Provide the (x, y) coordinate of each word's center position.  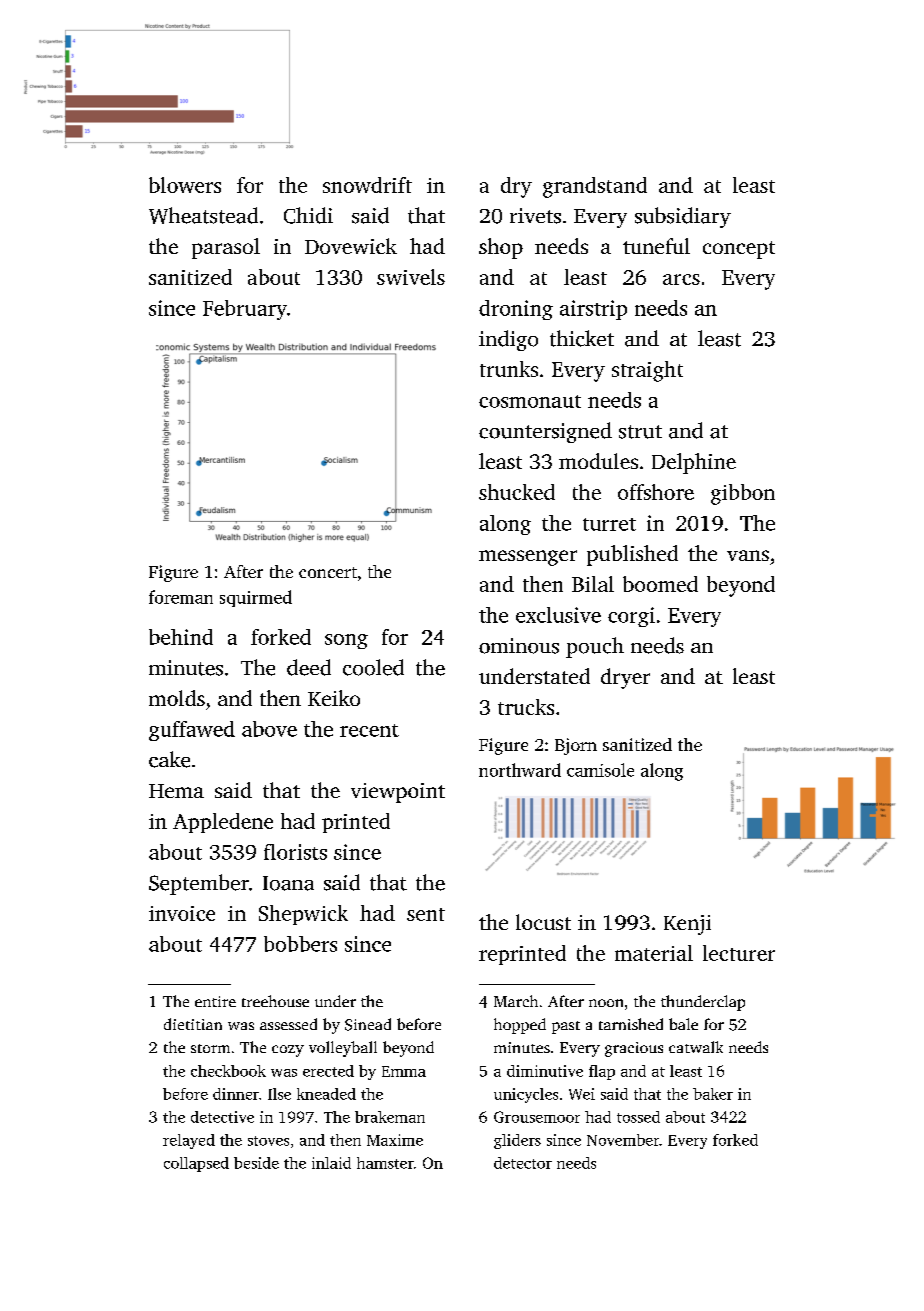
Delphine (694, 463)
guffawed (192, 731)
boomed (660, 584)
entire (215, 1001)
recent (369, 730)
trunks (509, 369)
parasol (226, 248)
